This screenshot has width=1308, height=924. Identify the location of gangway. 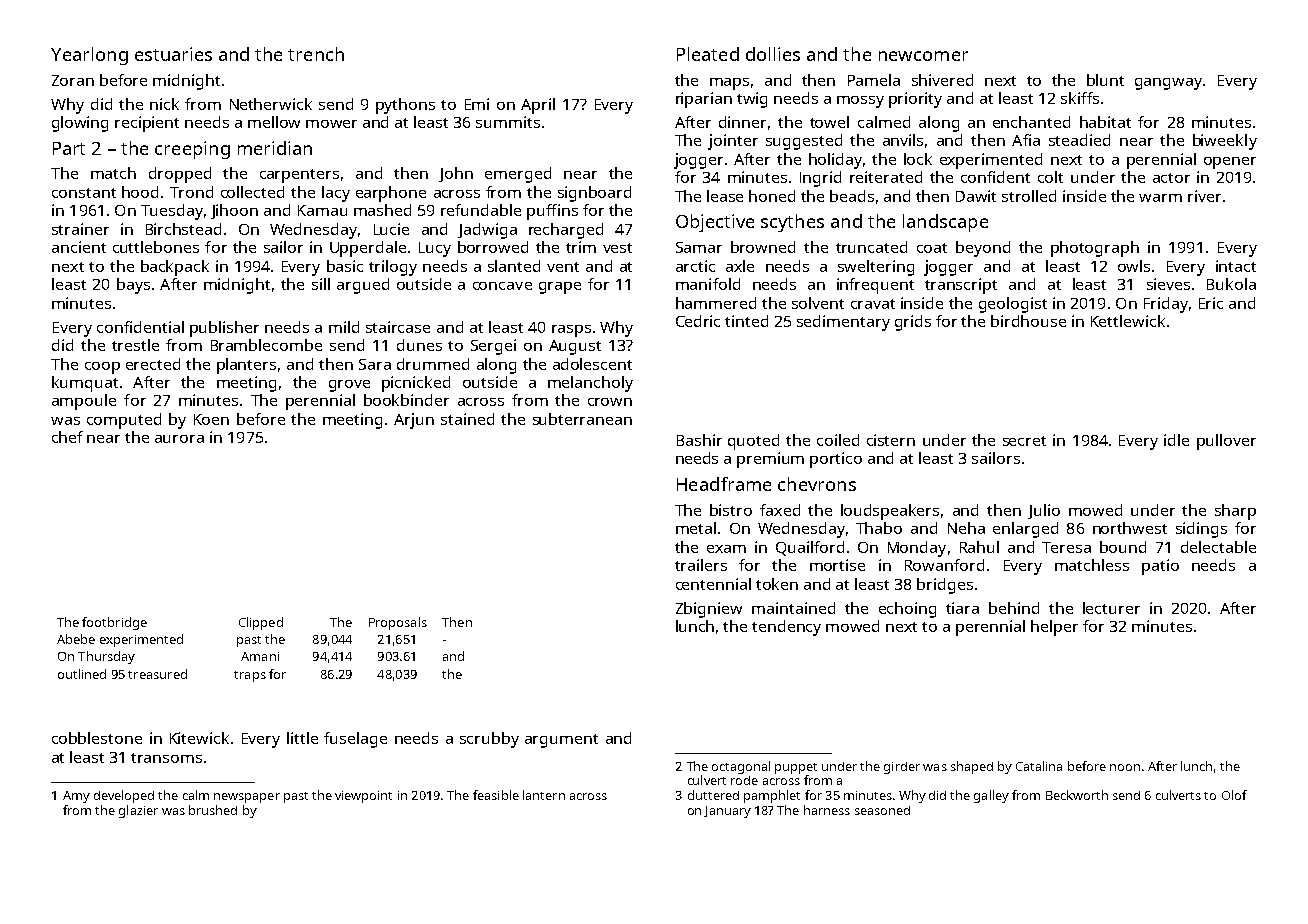
(1168, 84).
